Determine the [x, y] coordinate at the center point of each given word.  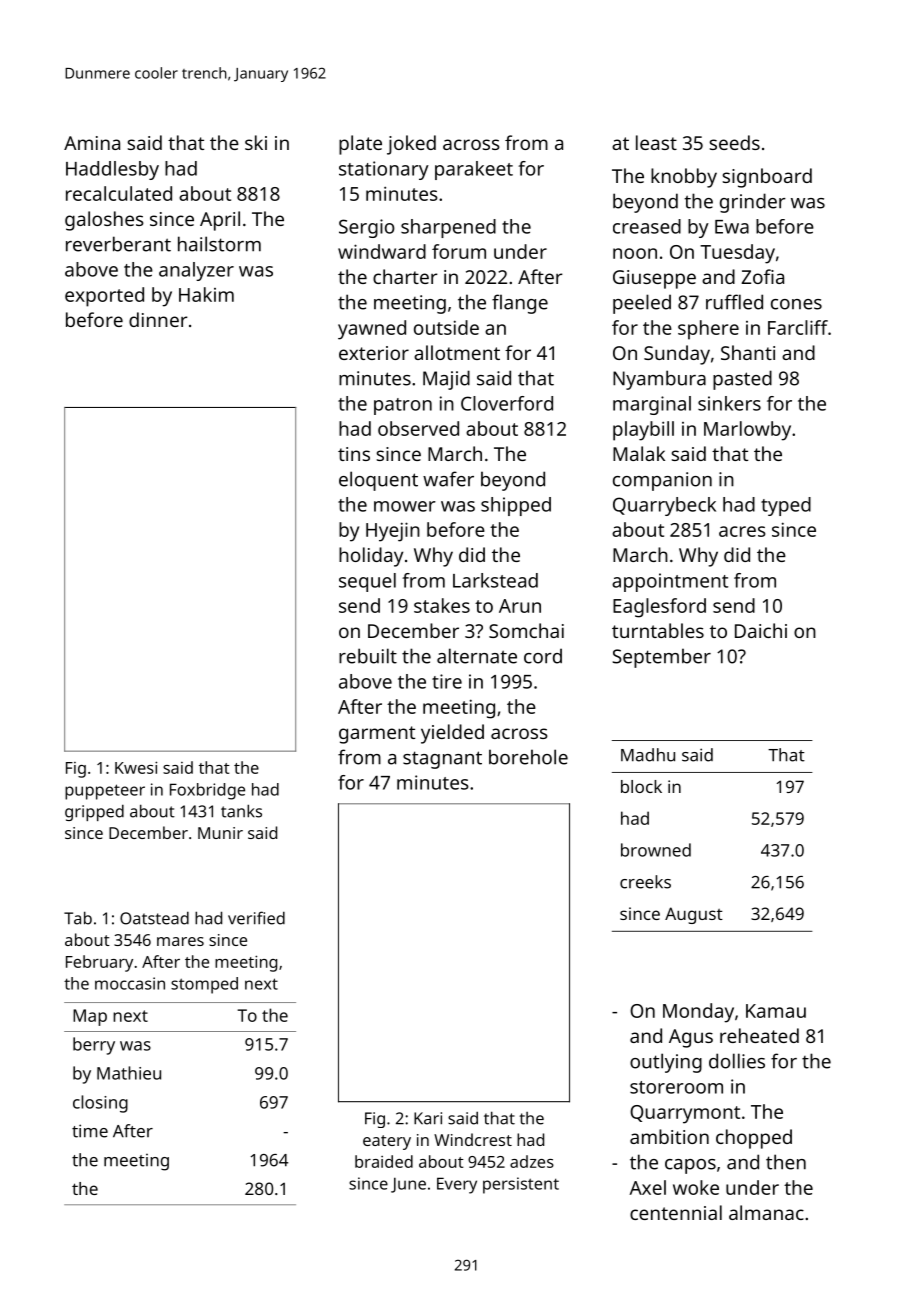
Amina [92, 143]
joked [411, 145]
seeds [735, 142]
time [90, 1131]
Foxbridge [207, 791]
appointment [670, 582]
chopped [754, 1139]
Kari [428, 1118]
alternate [477, 656]
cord [543, 656]
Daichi [761, 630]
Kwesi [136, 767]
